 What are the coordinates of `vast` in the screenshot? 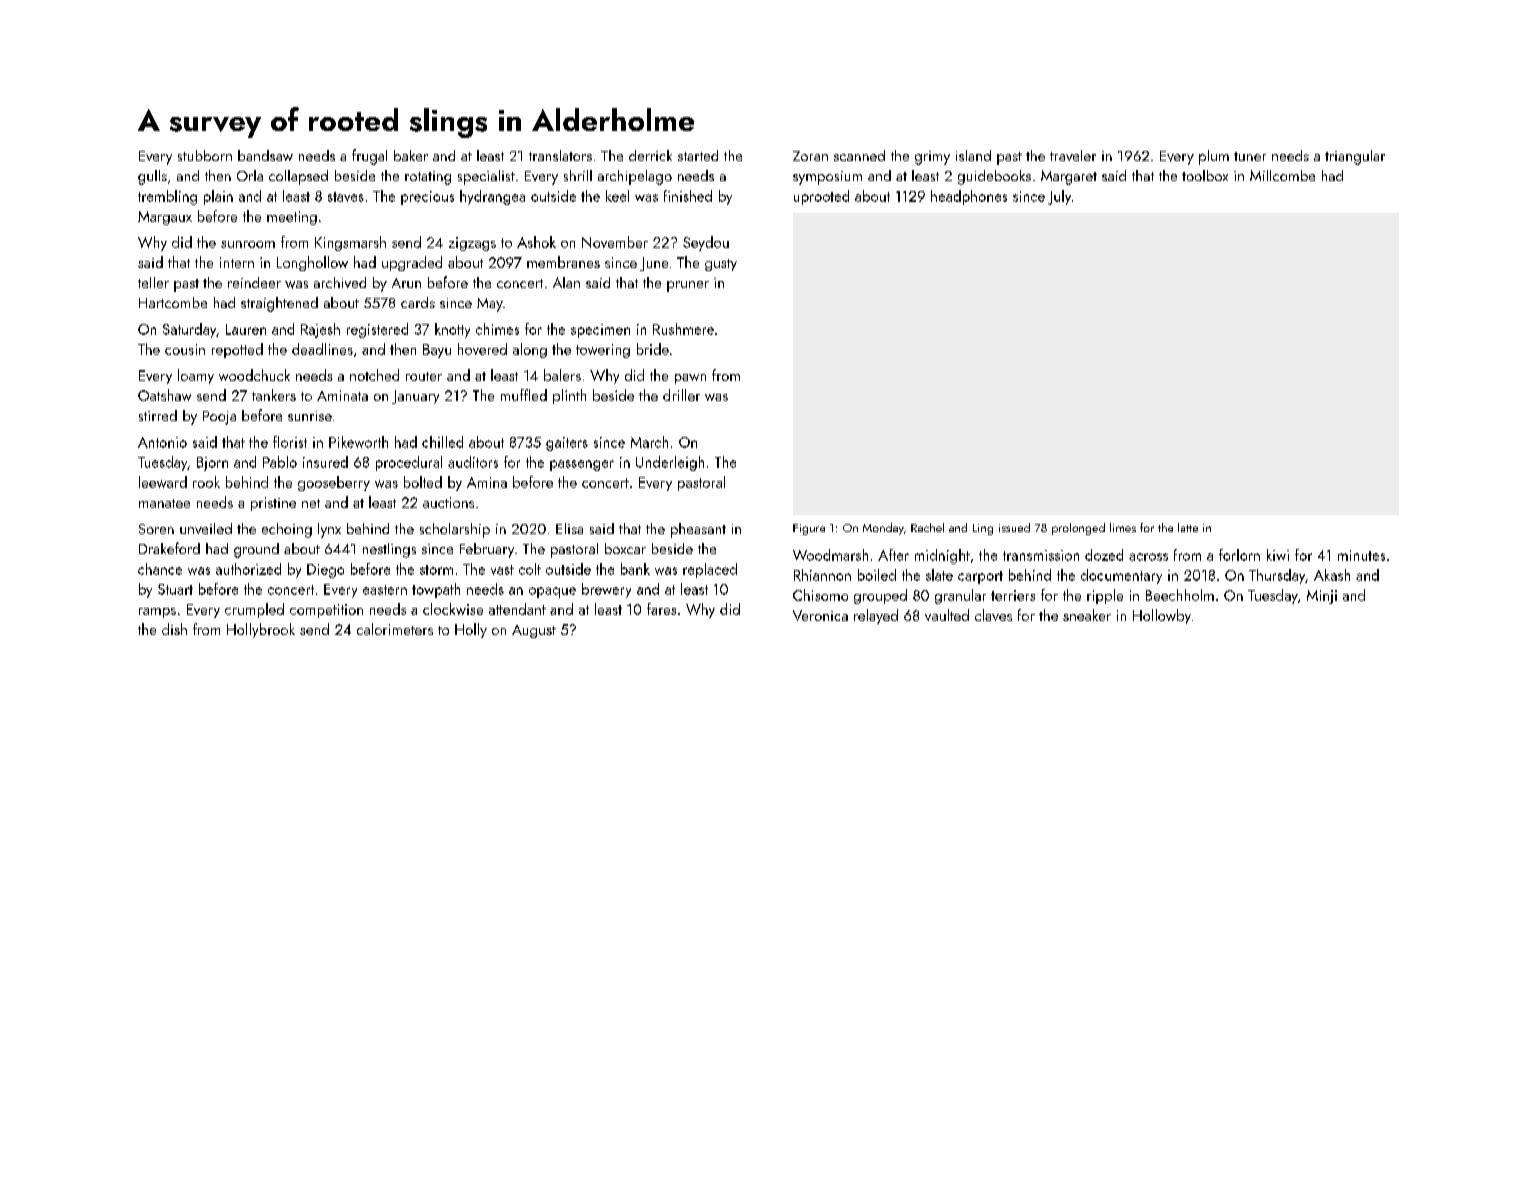 It's located at (502, 570).
